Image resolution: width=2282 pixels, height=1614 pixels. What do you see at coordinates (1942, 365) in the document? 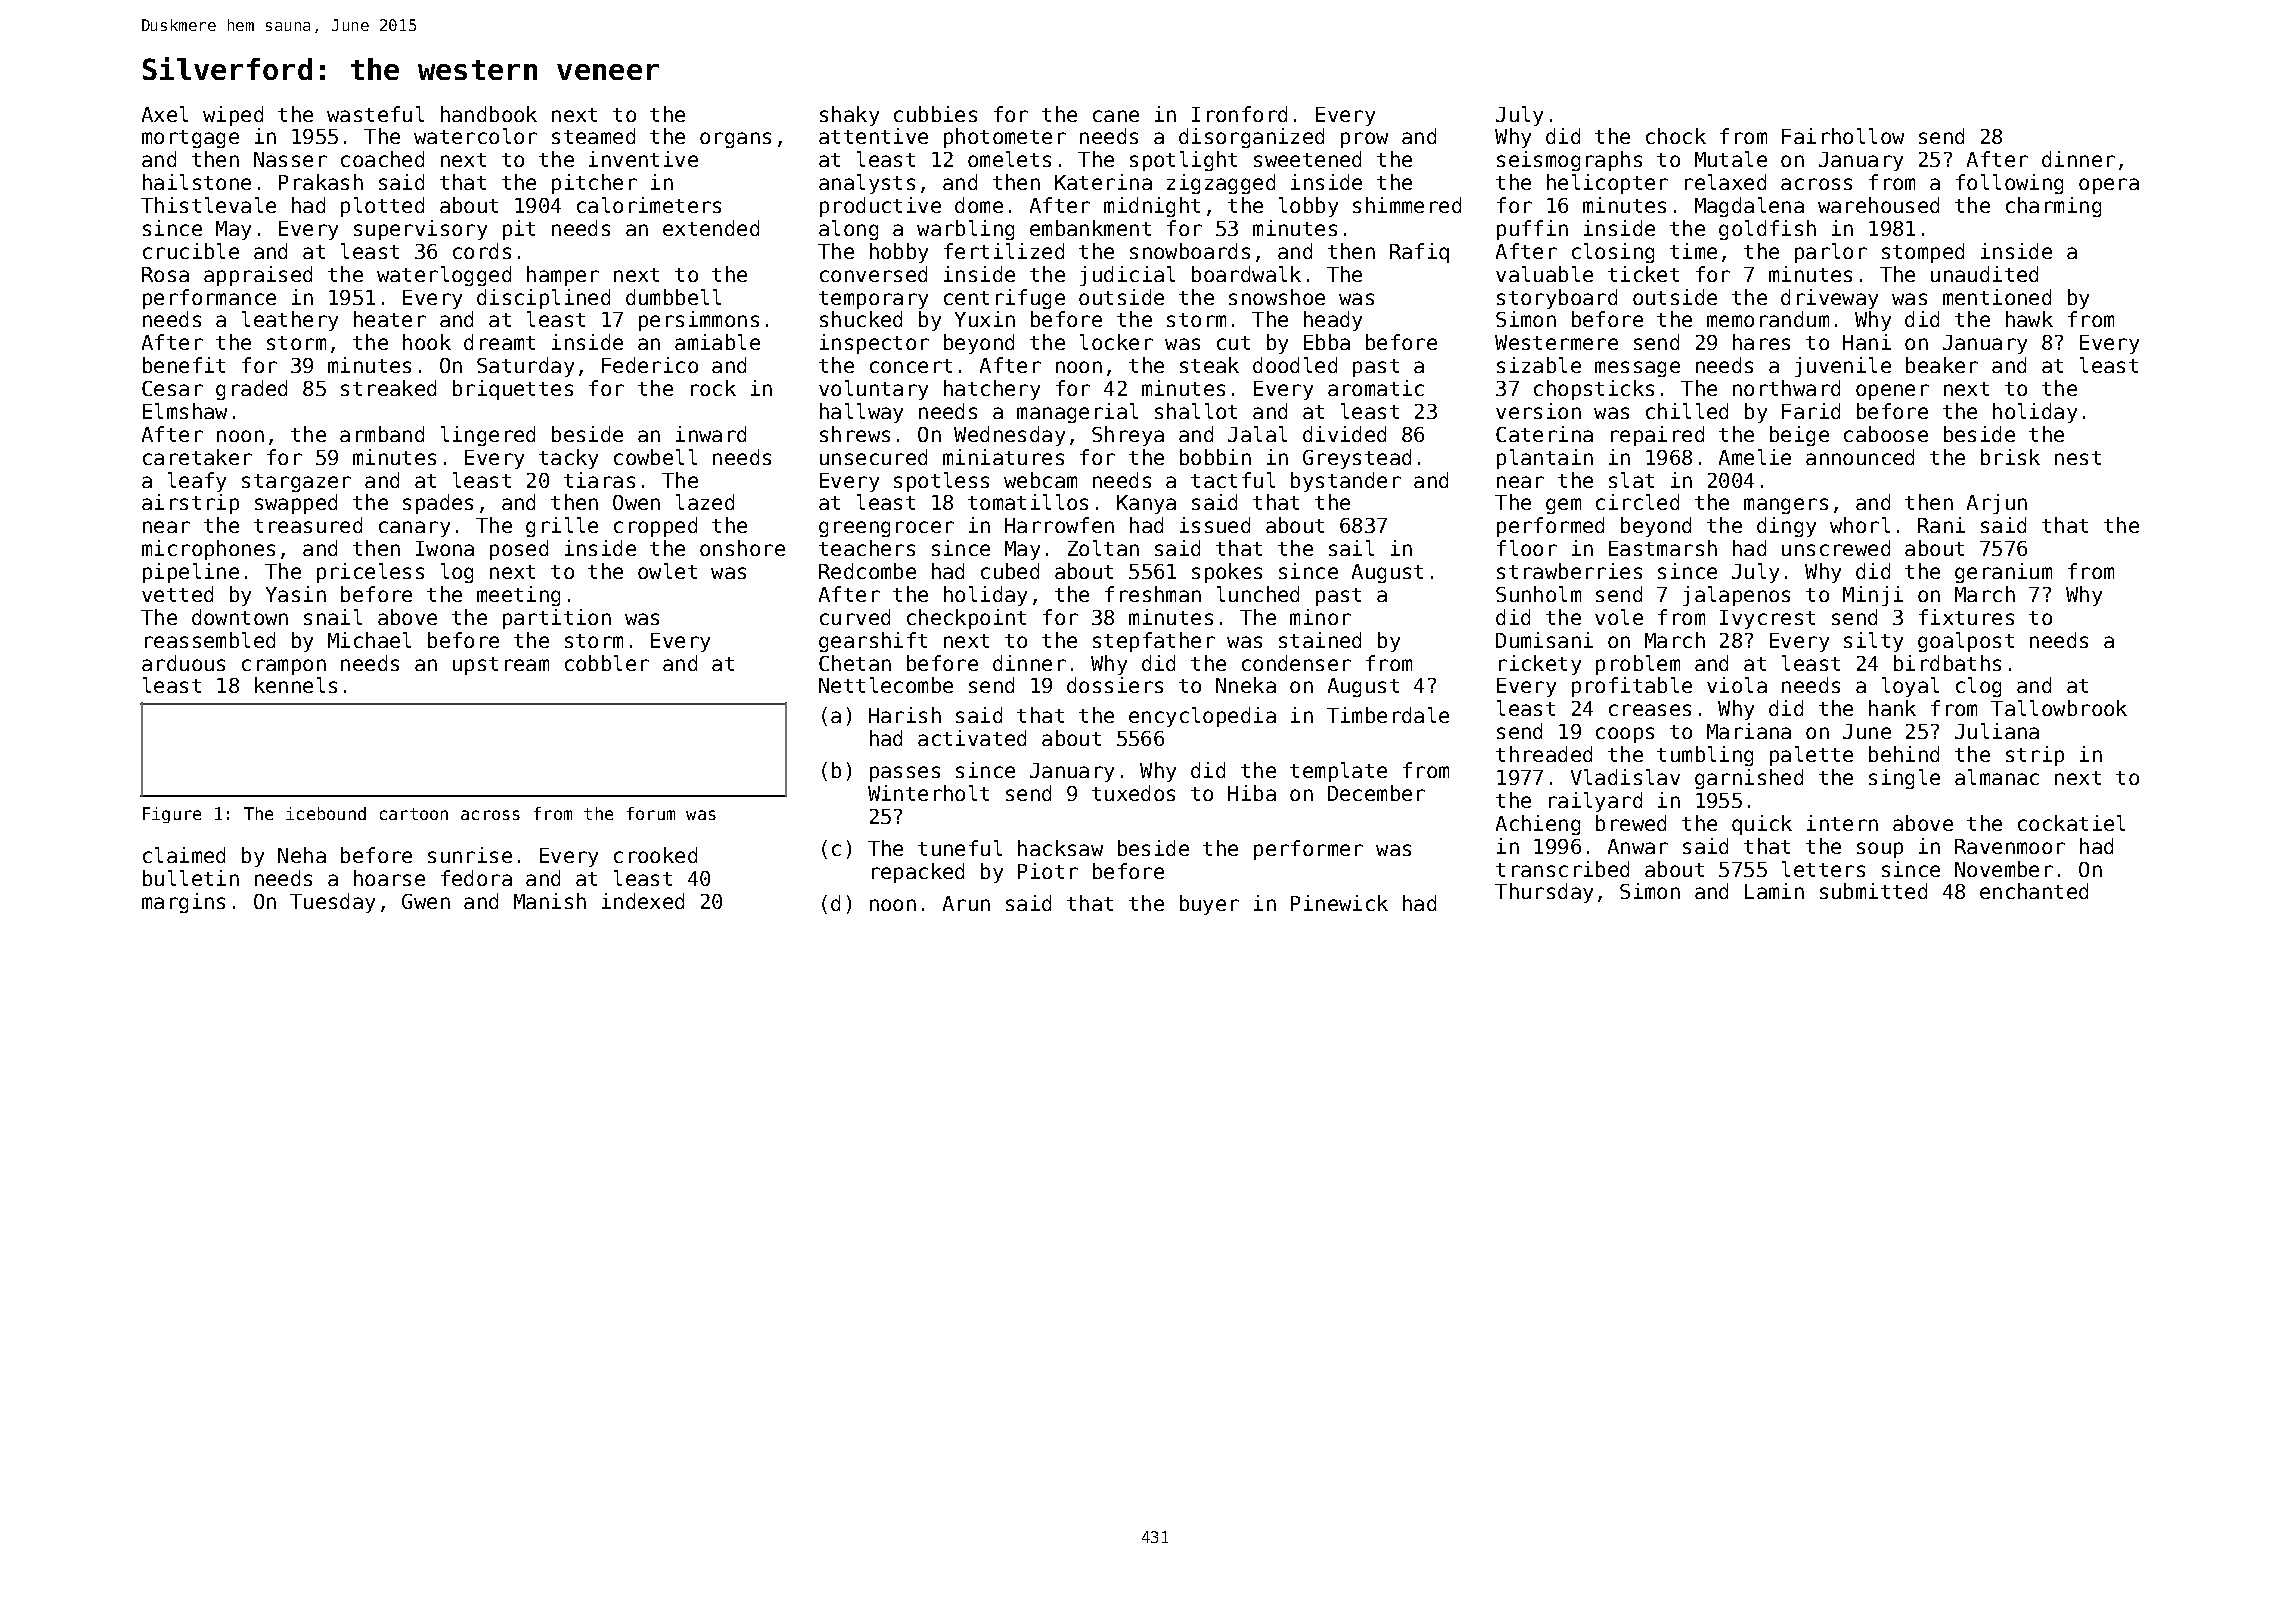
I see `beaker` at bounding box center [1942, 365].
